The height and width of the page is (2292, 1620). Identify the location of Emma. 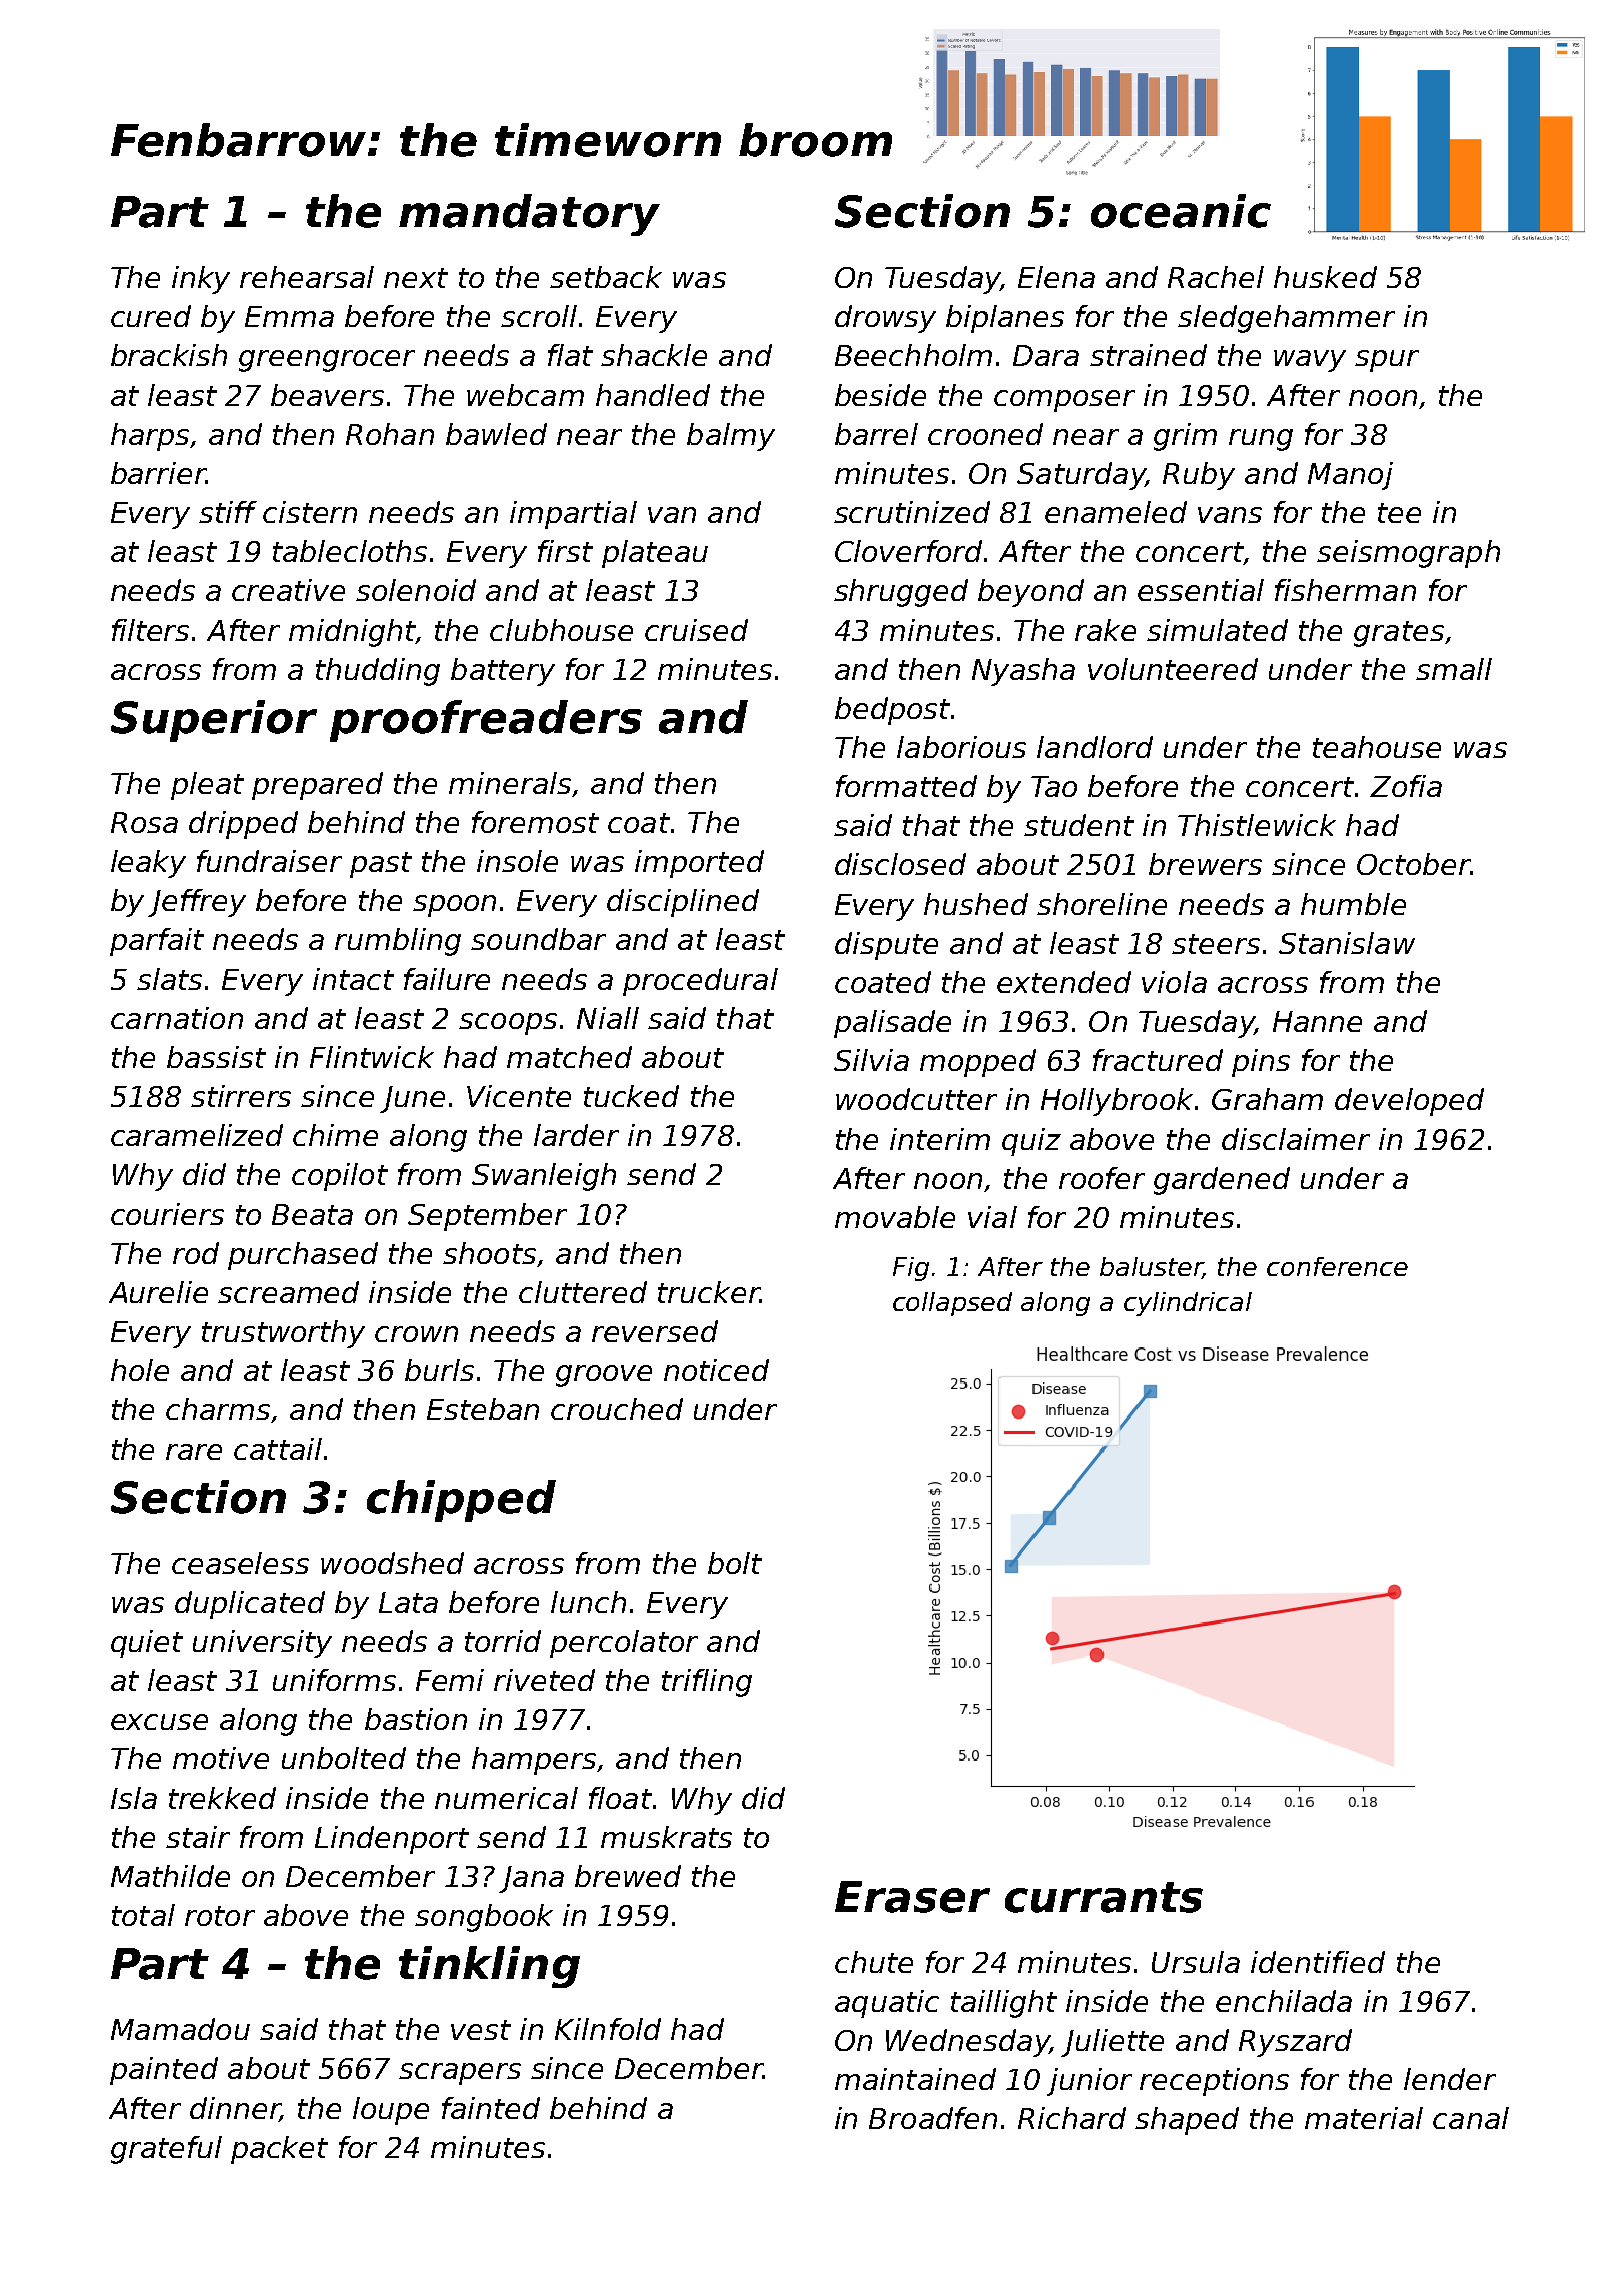
(289, 316).
